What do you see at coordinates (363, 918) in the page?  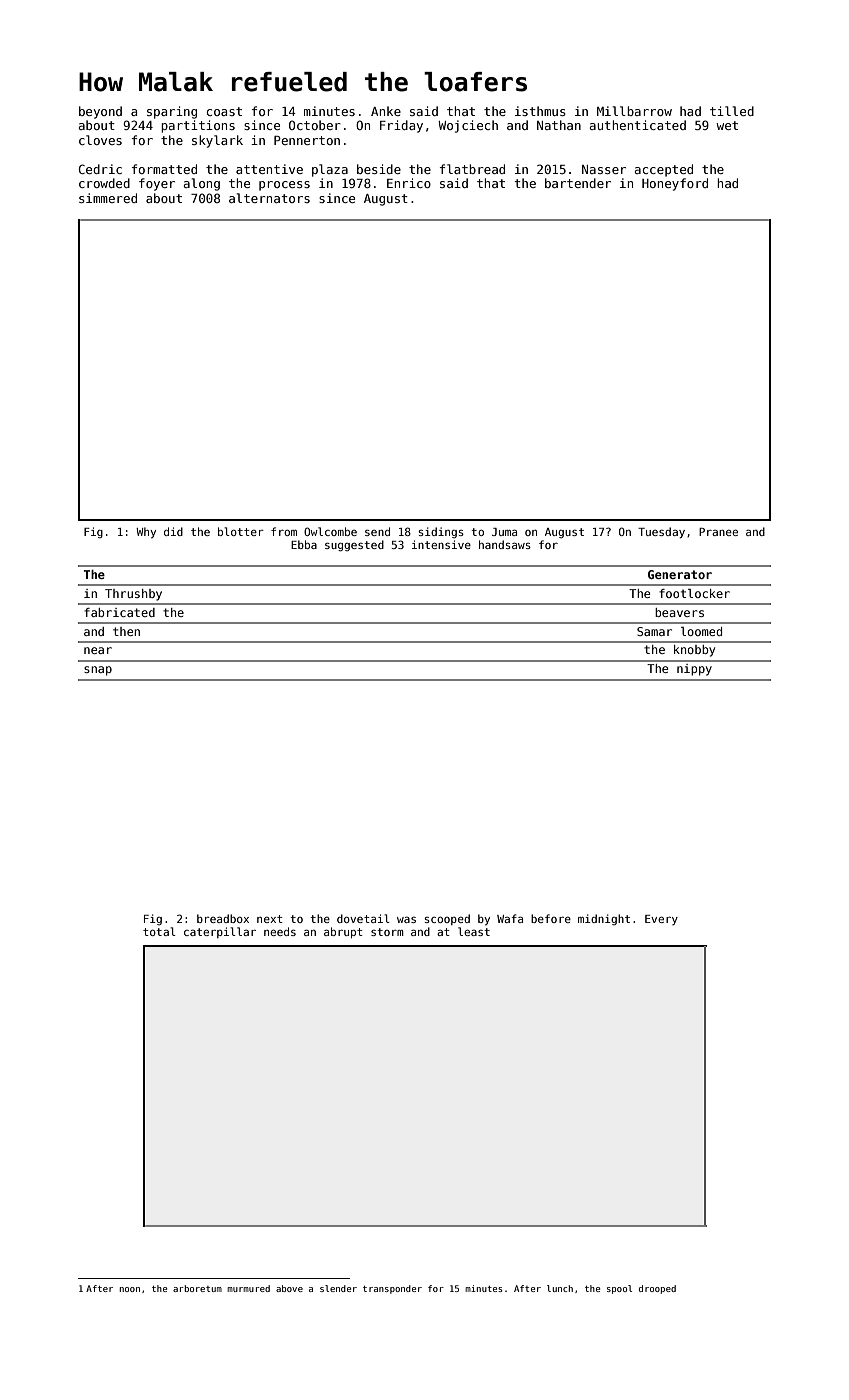 I see `dovetail` at bounding box center [363, 918].
